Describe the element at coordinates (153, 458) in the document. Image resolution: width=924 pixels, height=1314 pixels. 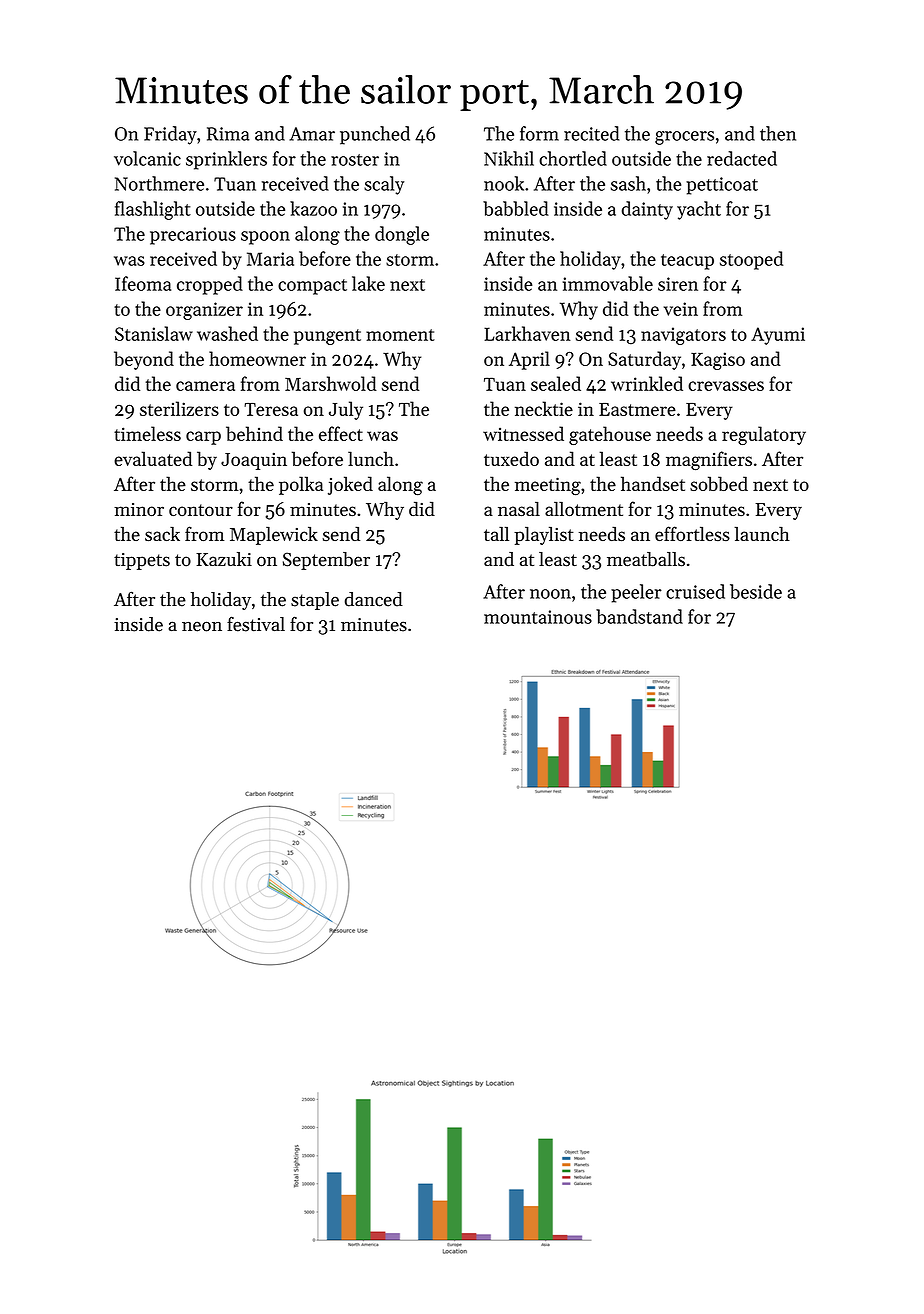
I see `evaluated` at that location.
